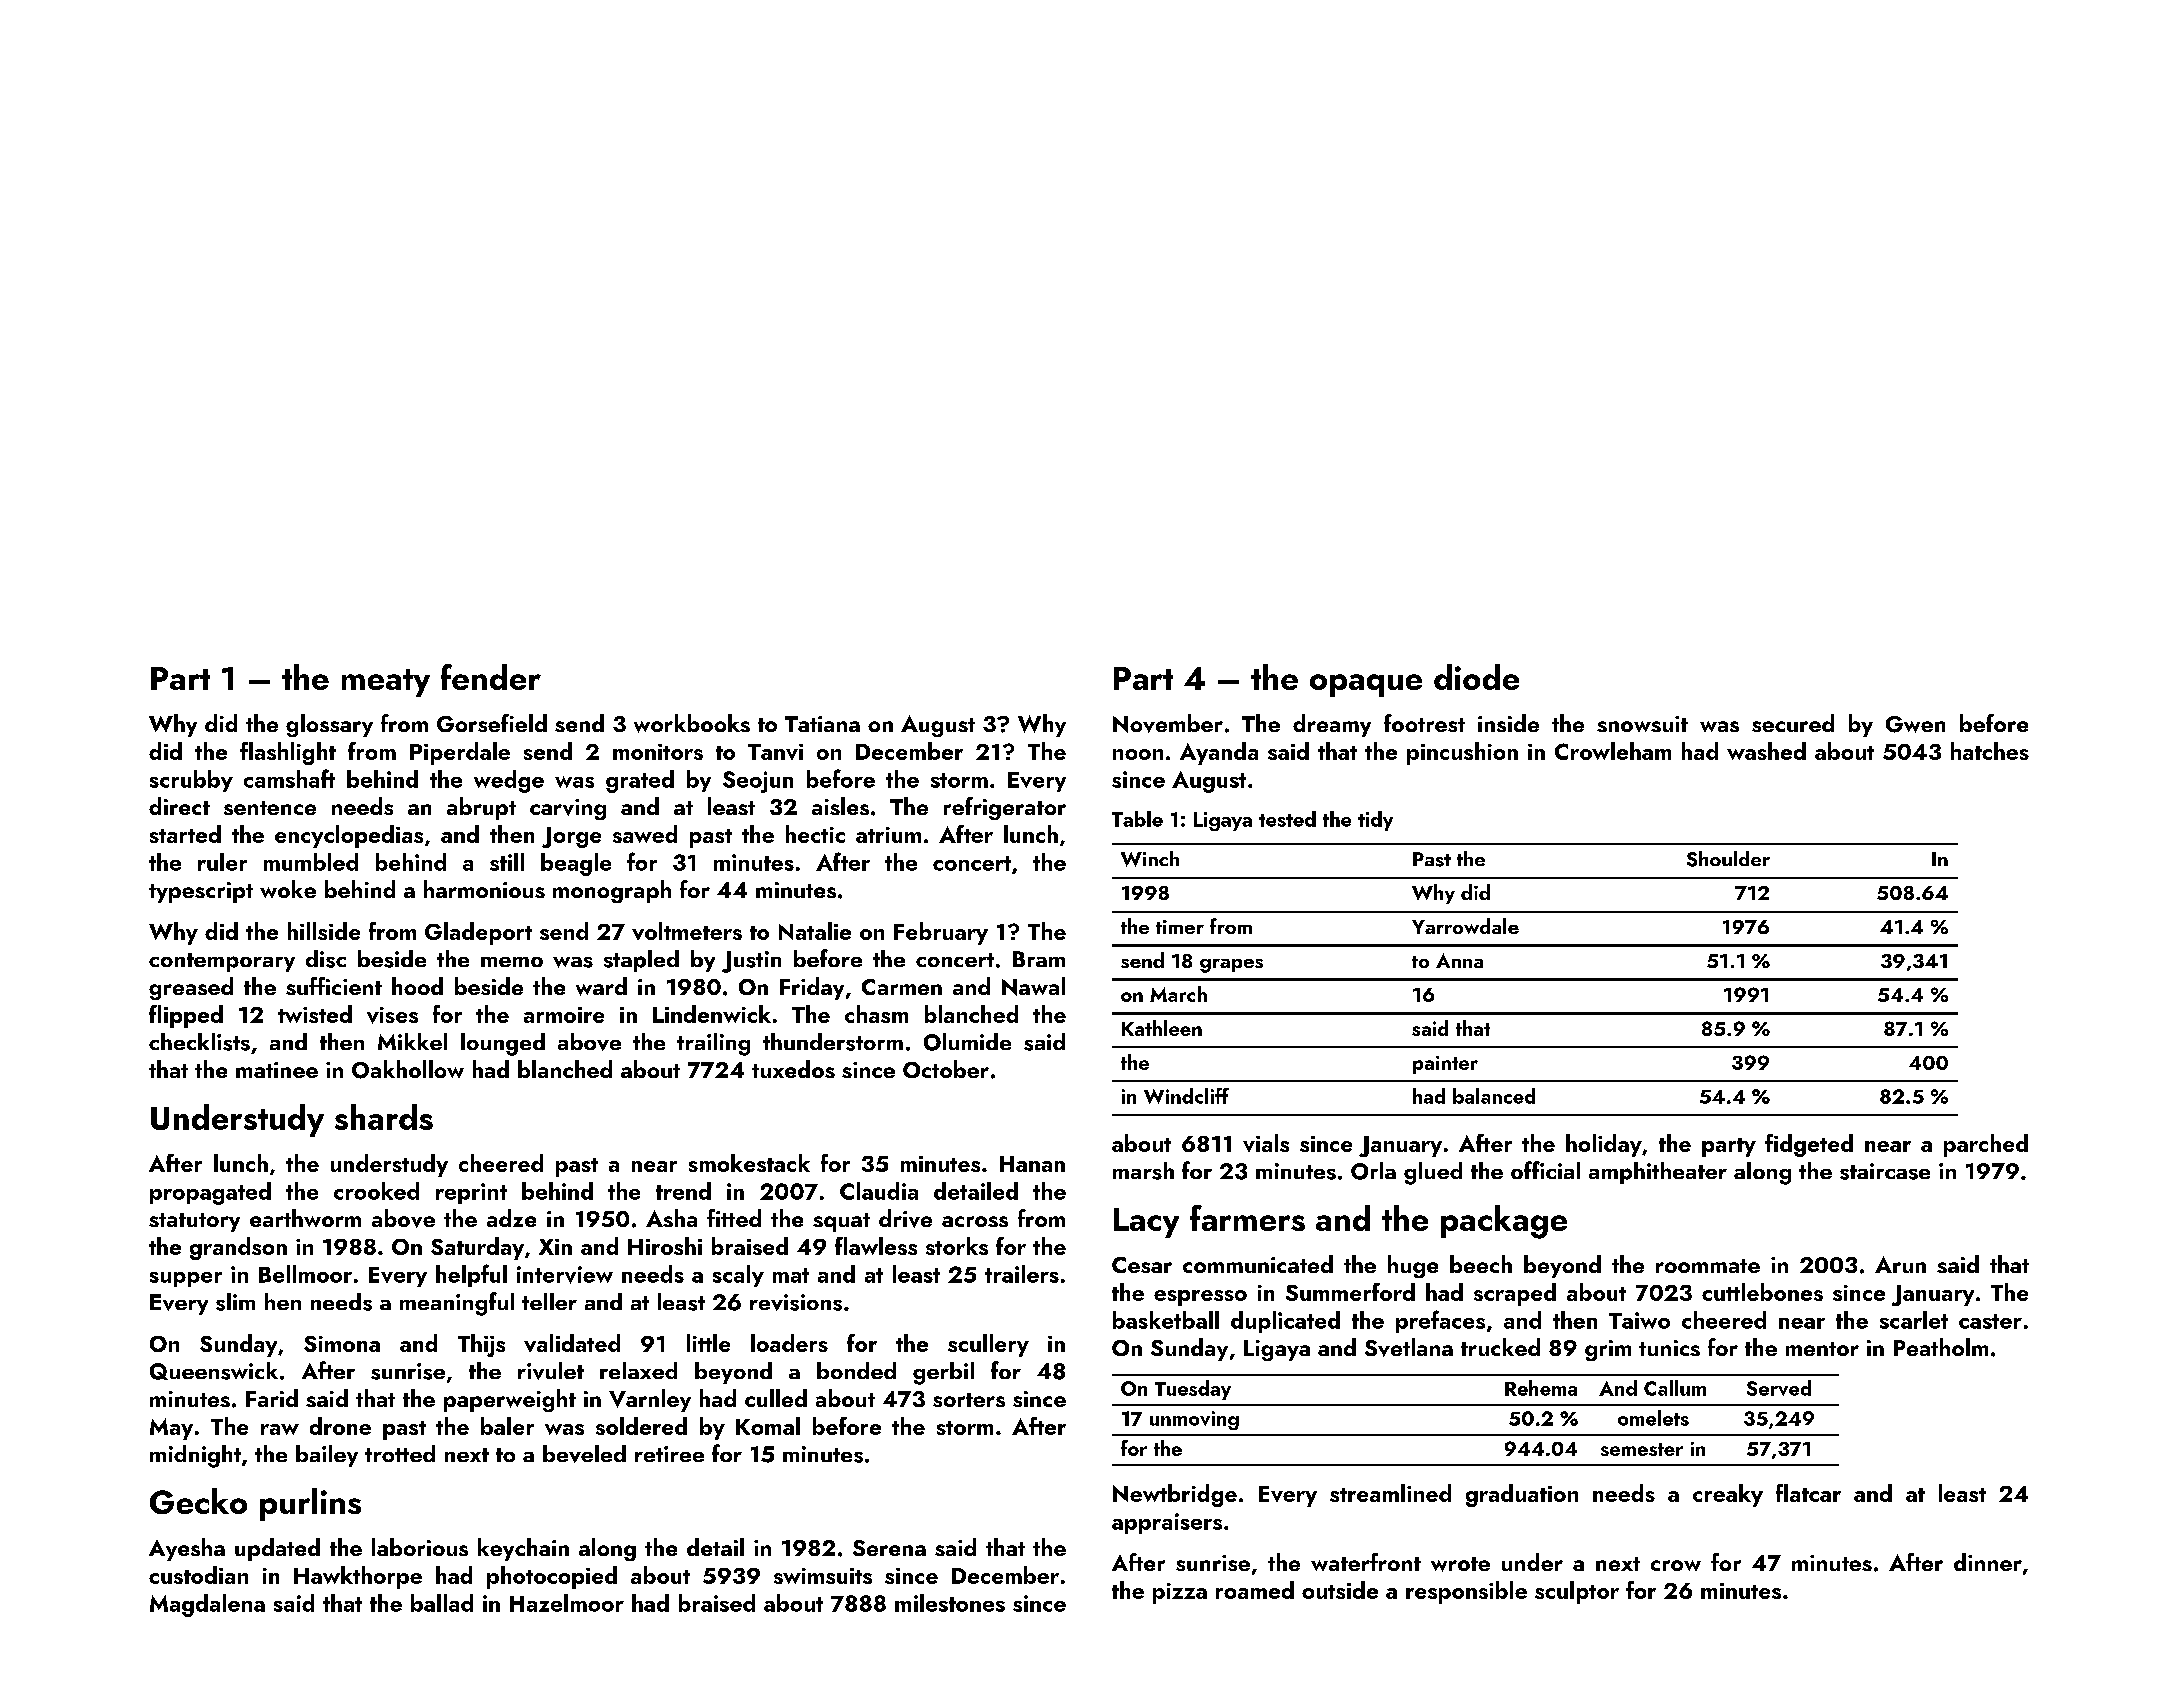 This image has height=1683, width=2178. What do you see at coordinates (1476, 677) in the image?
I see `diode` at bounding box center [1476, 677].
